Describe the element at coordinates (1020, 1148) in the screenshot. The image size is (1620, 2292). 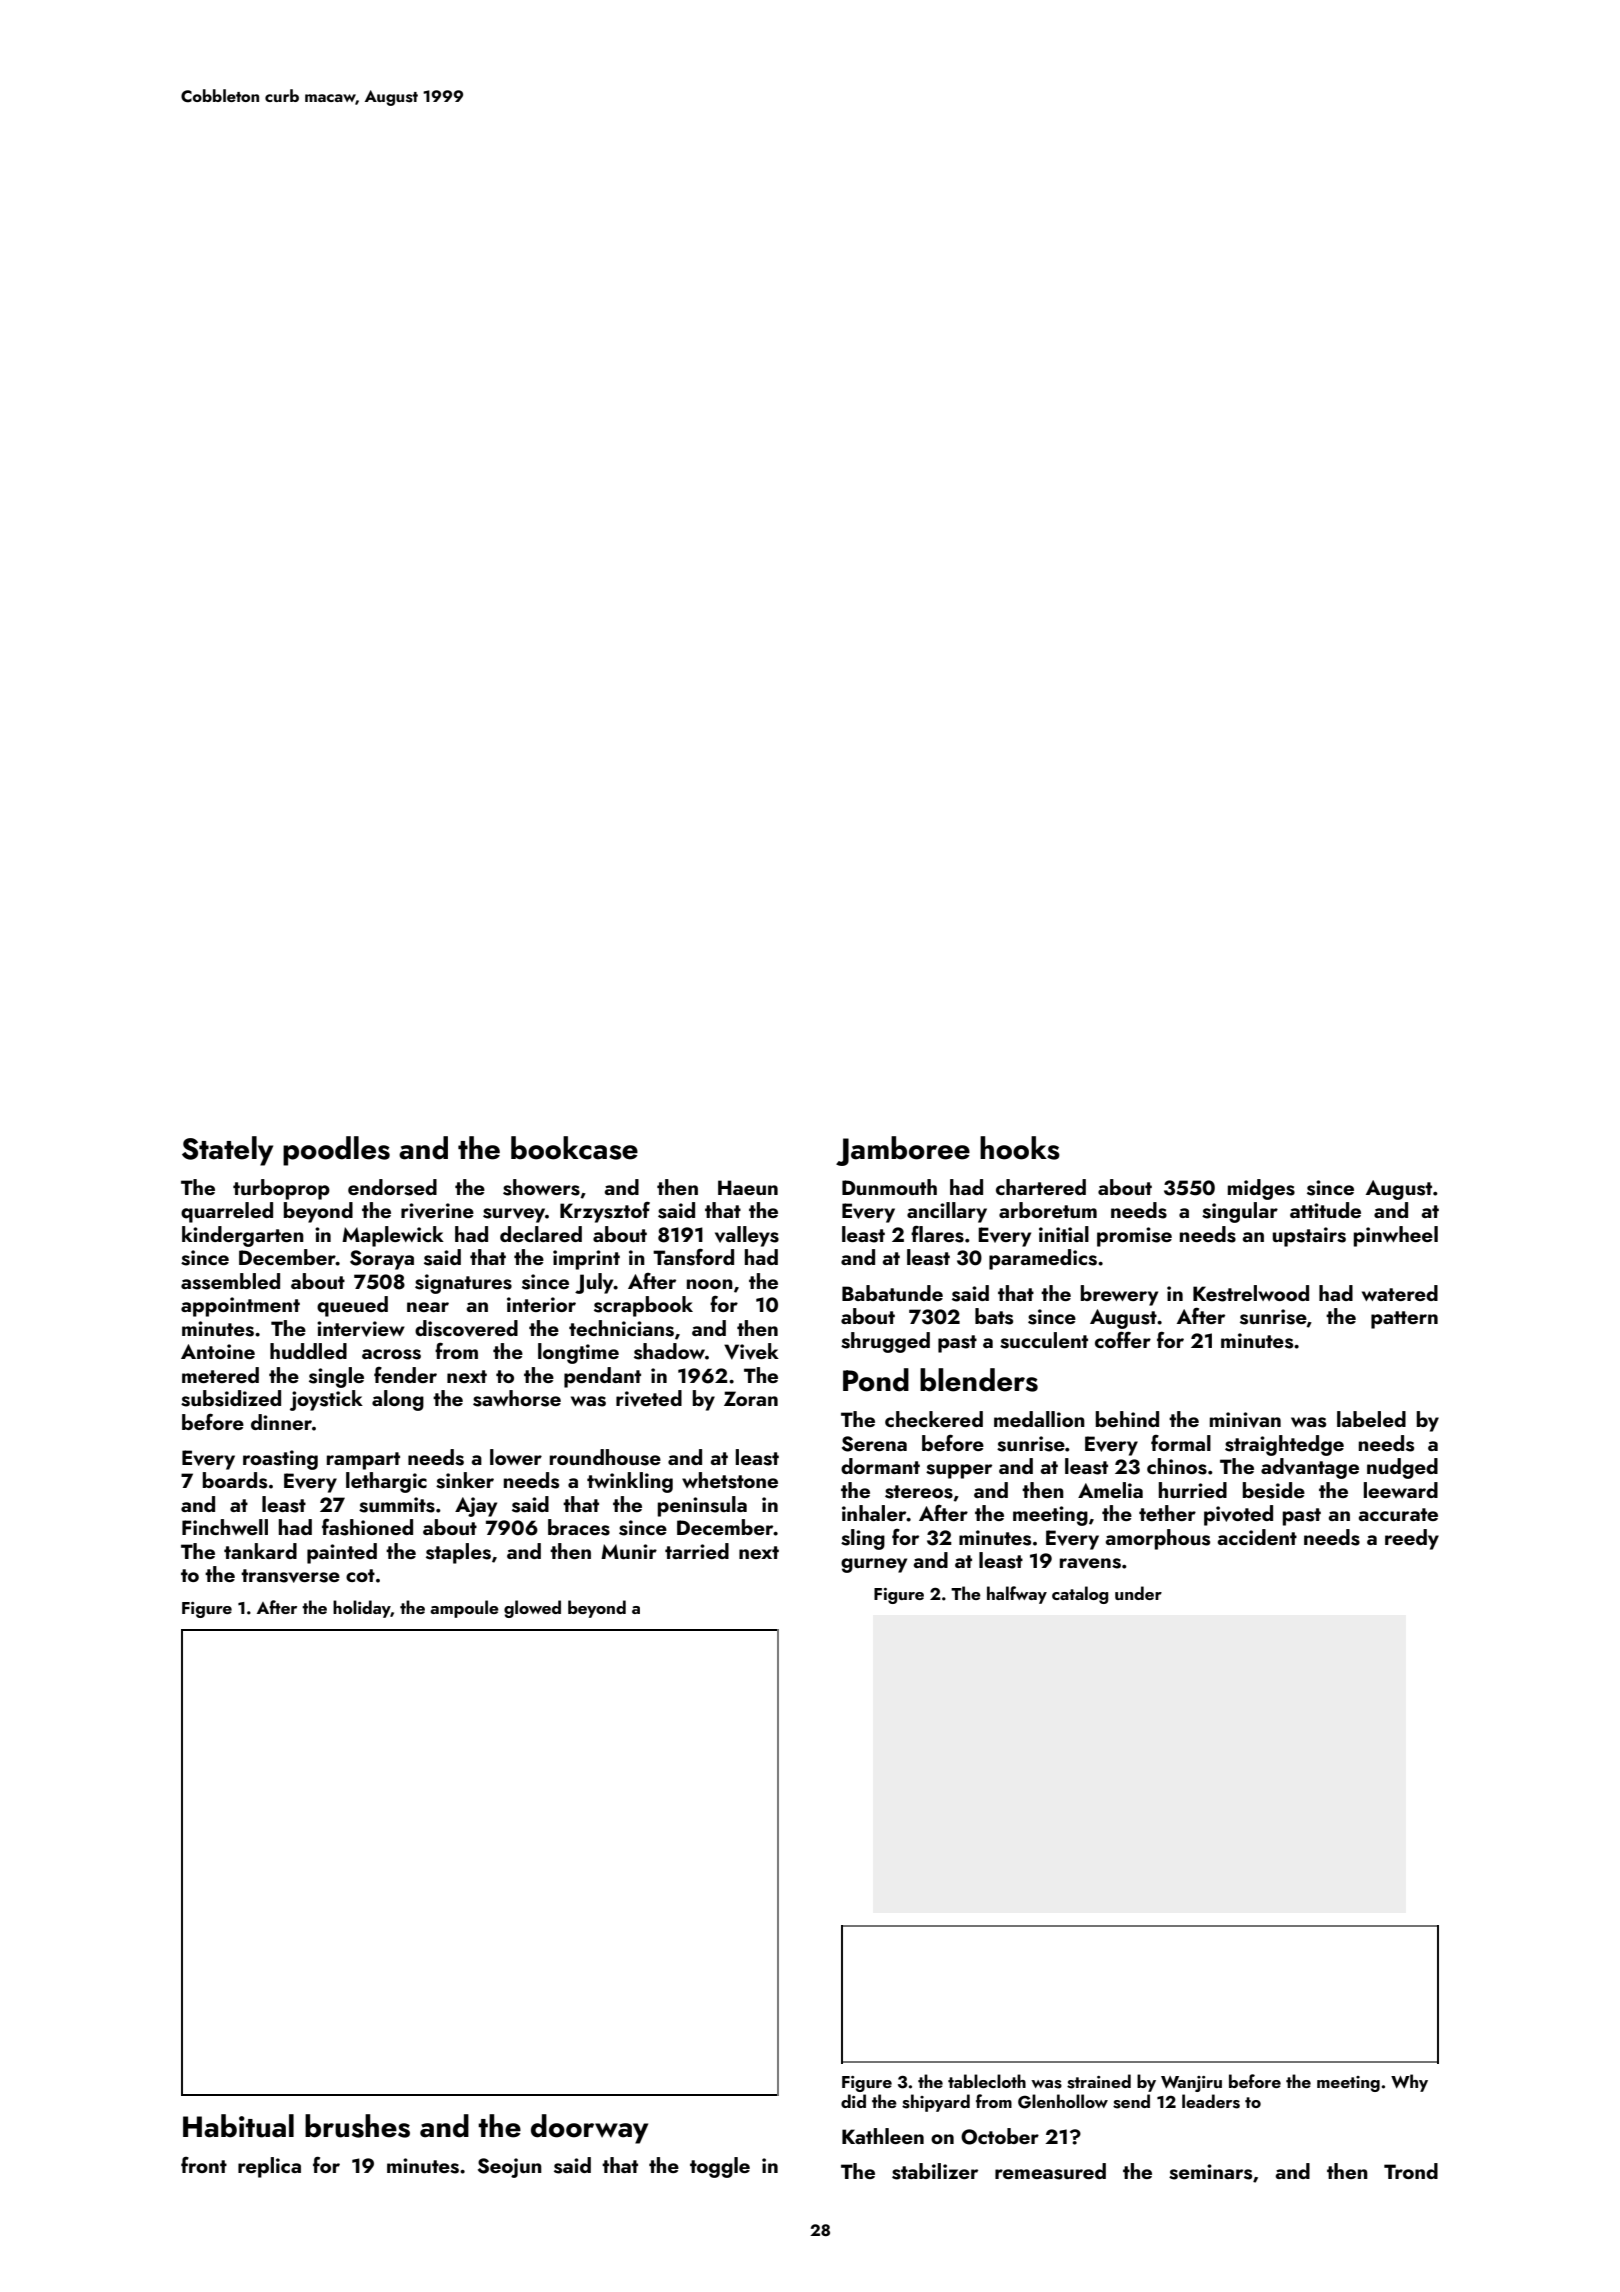
I see `hooks` at that location.
